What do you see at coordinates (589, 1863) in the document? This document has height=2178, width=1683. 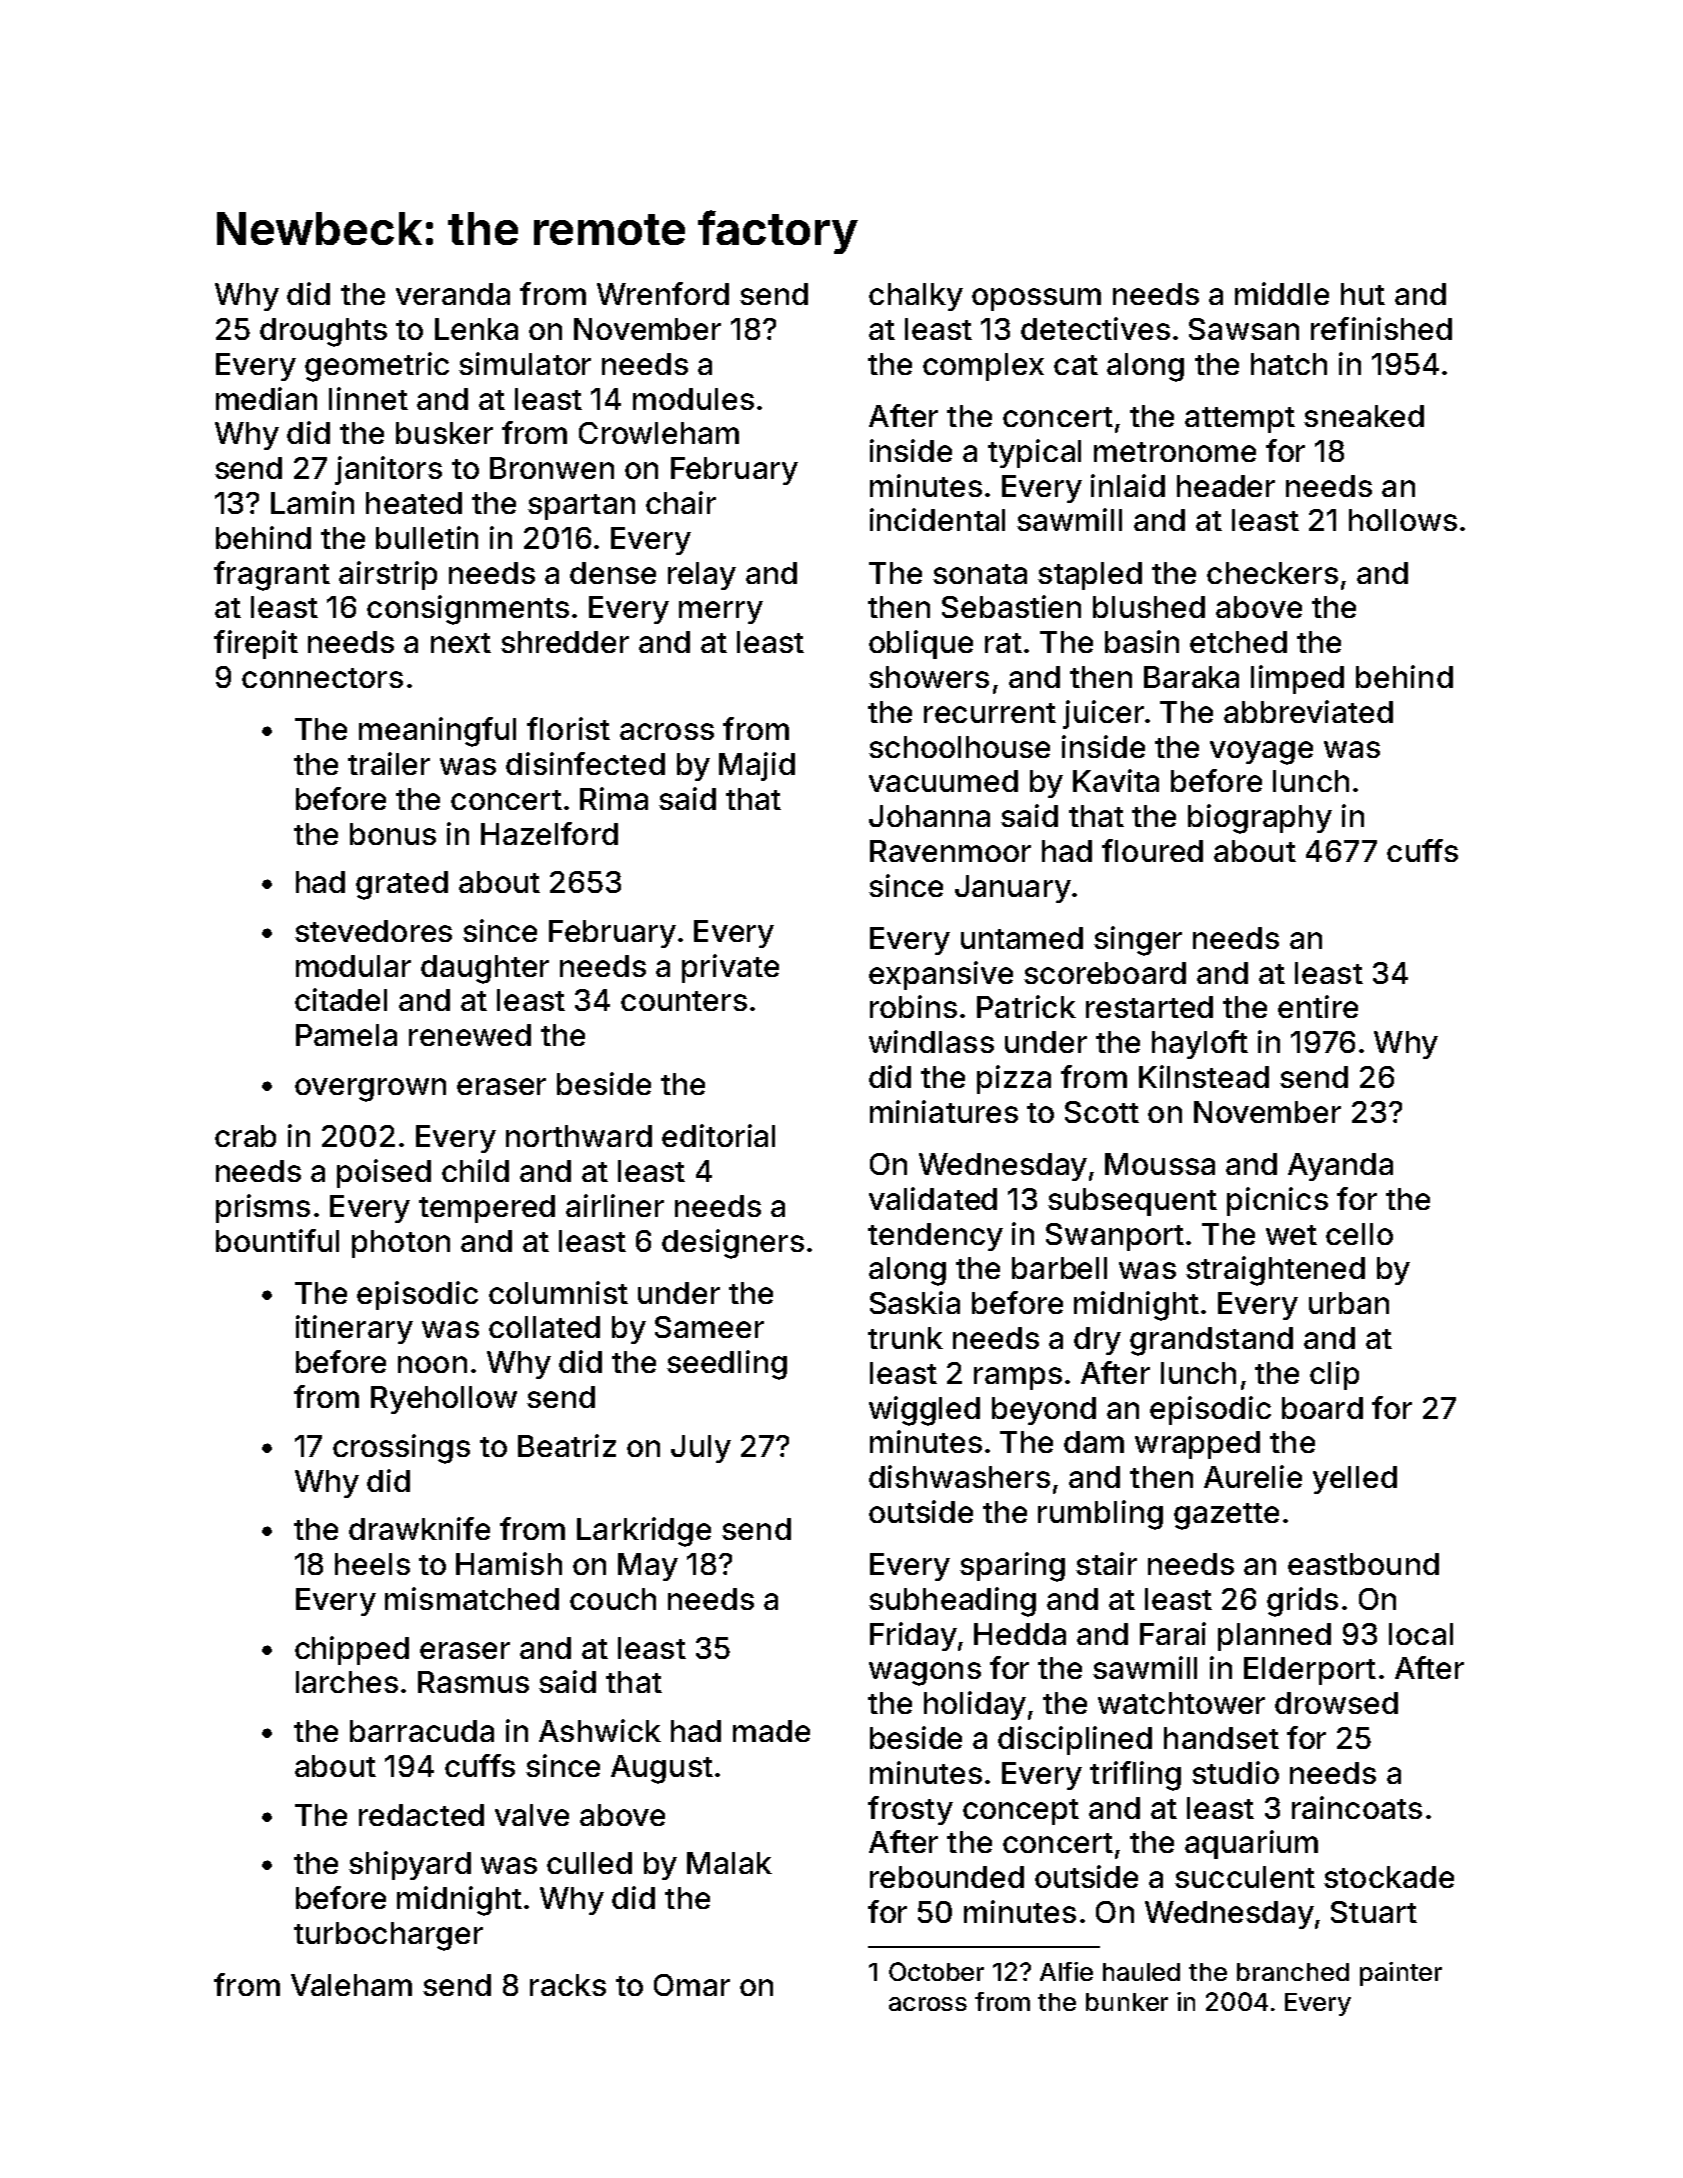 I see `culled` at bounding box center [589, 1863].
